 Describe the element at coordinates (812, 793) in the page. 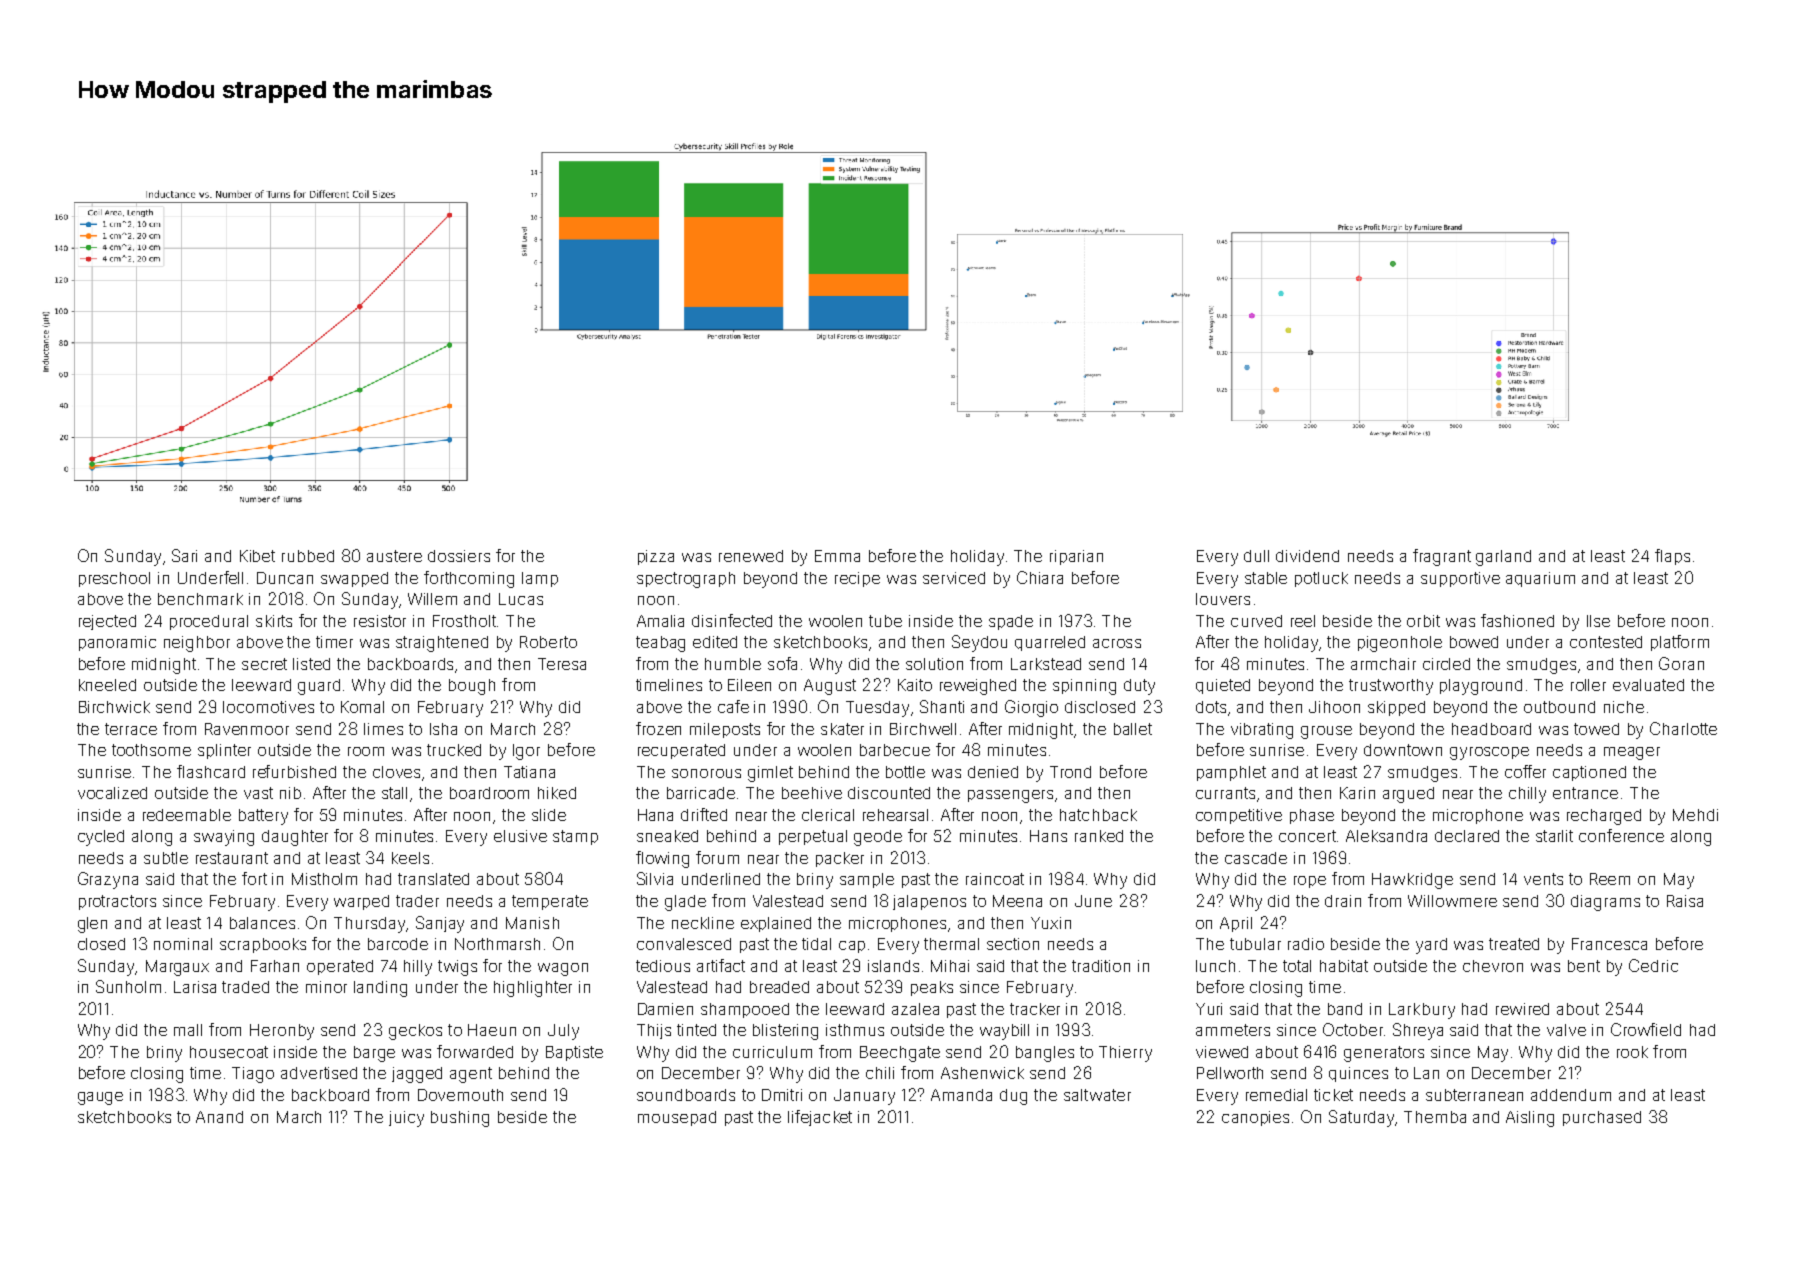

I see `beehive` at that location.
